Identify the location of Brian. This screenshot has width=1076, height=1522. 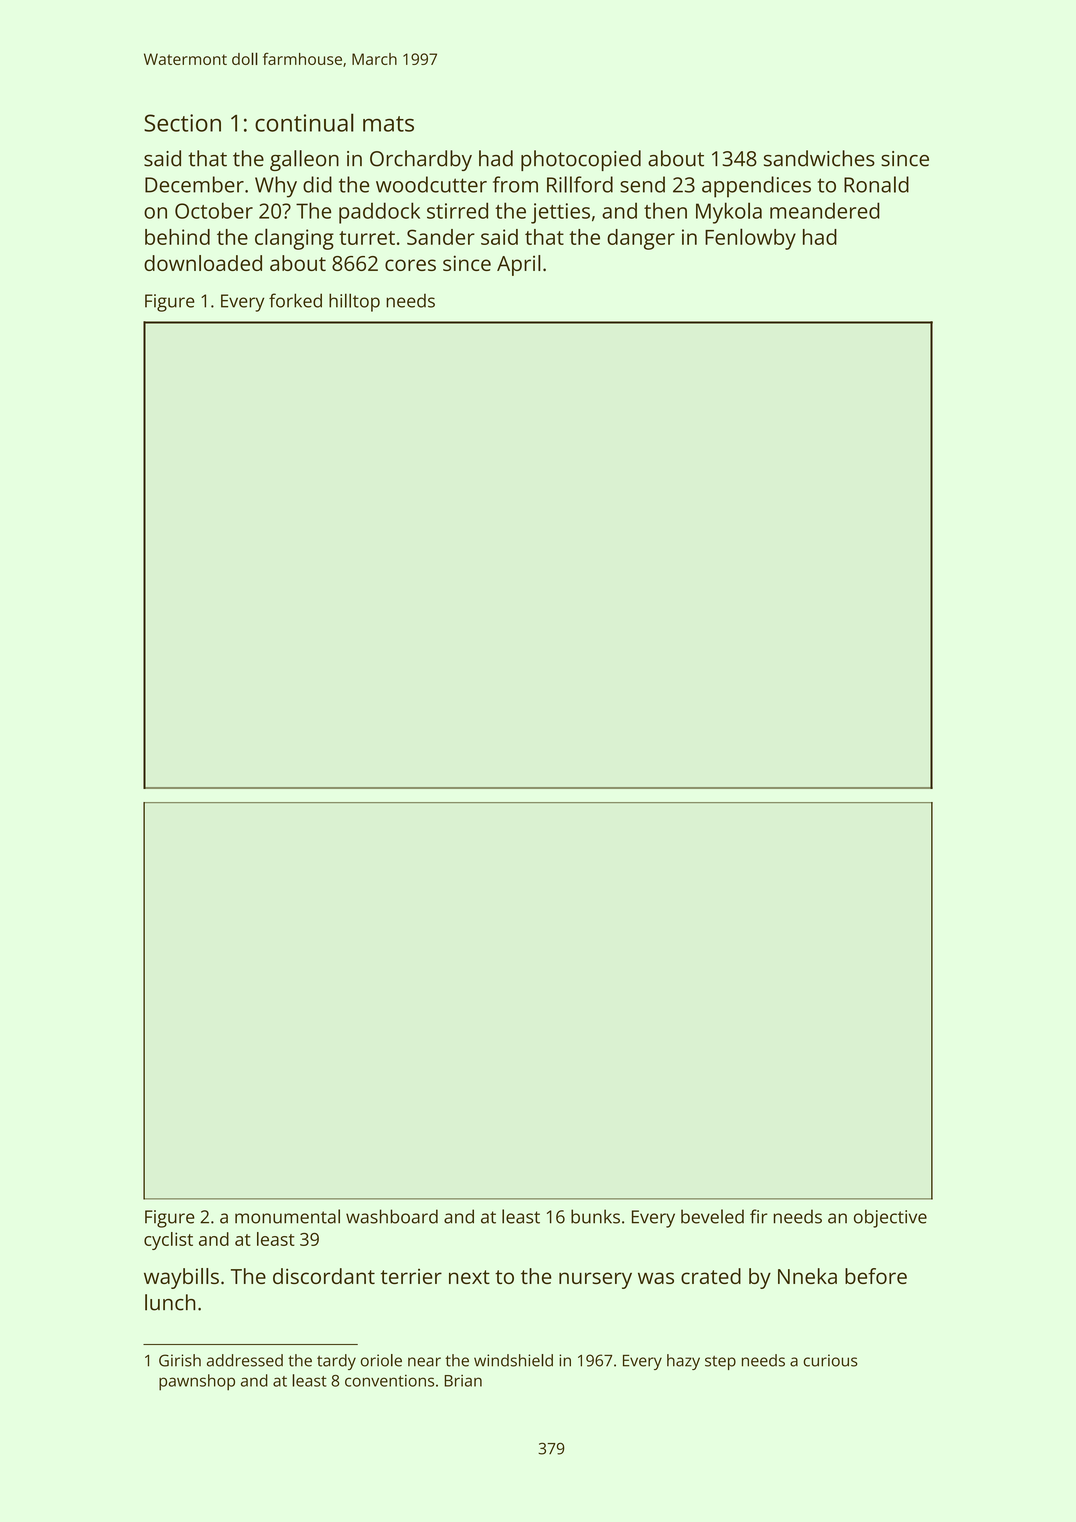
(463, 1381).
